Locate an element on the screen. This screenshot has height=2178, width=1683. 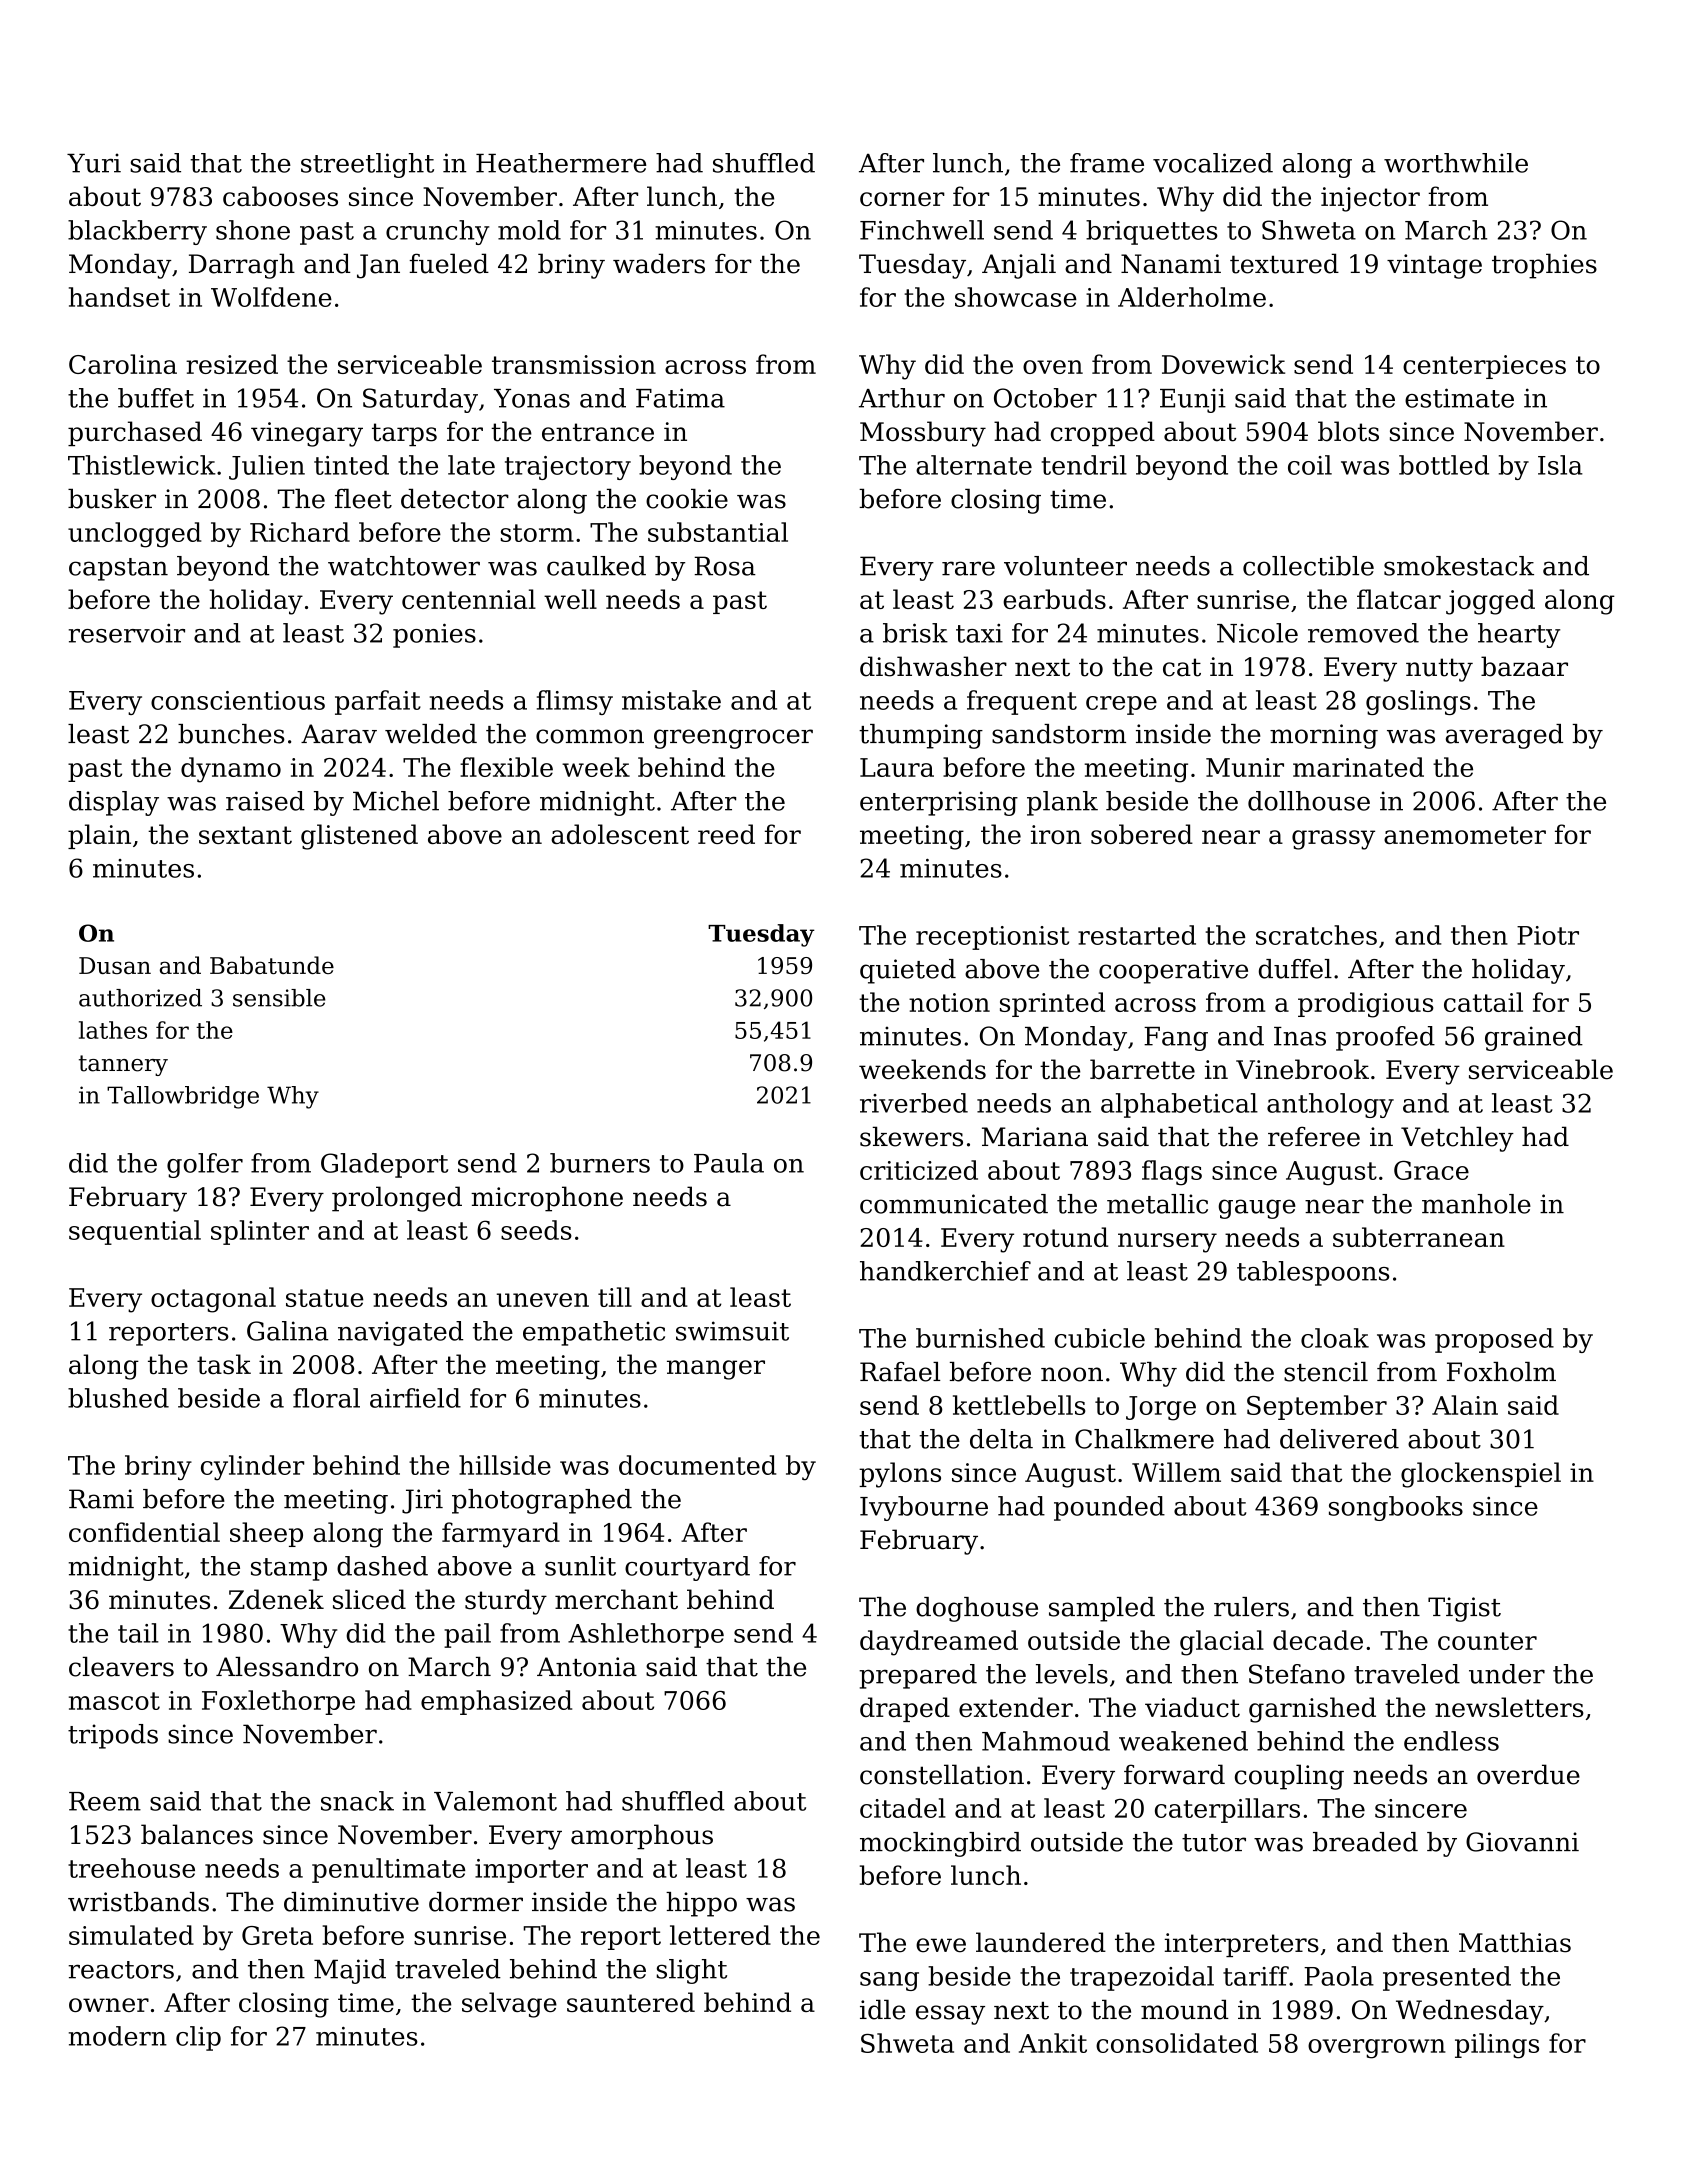
worthwhile is located at coordinates (1456, 163).
